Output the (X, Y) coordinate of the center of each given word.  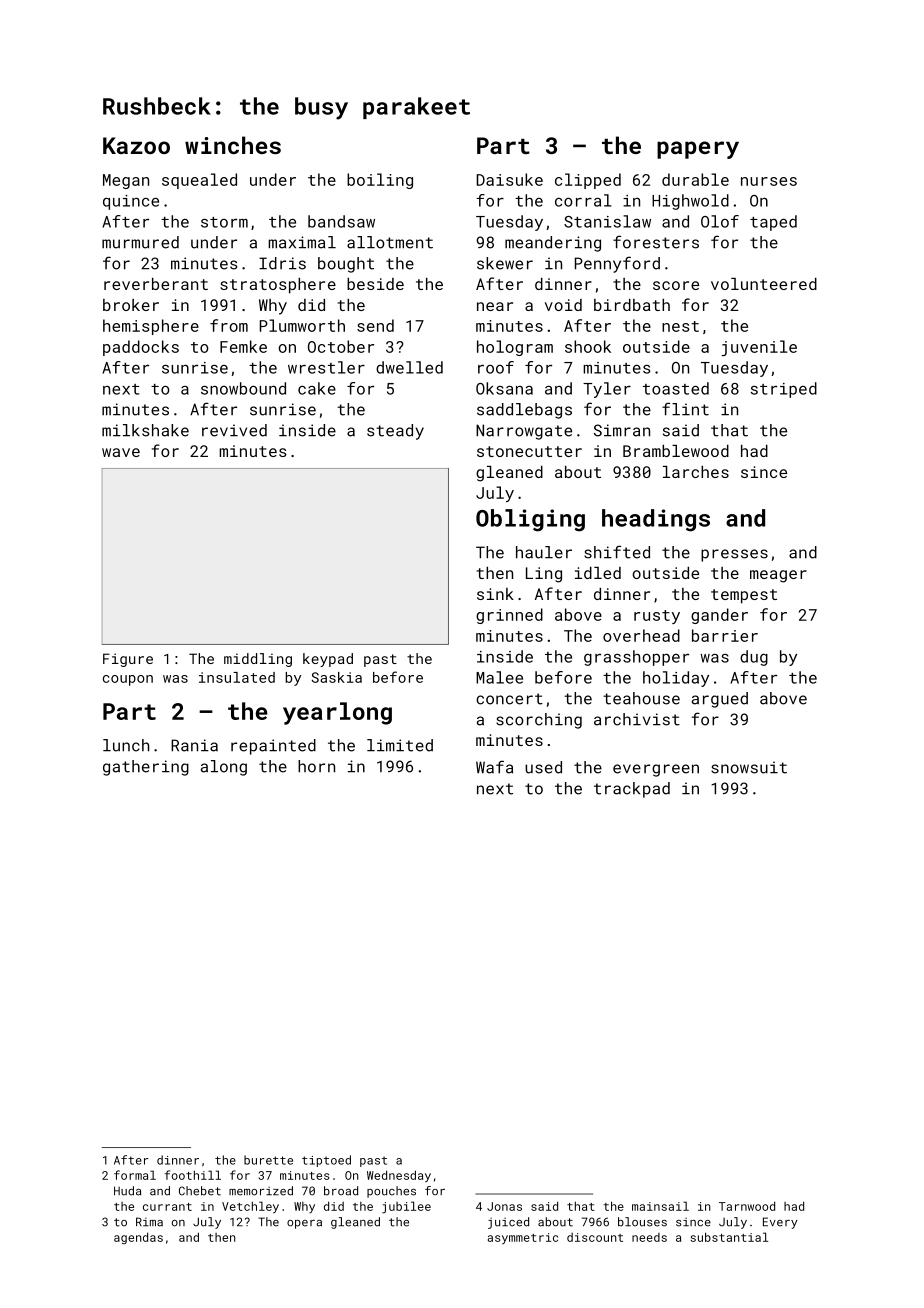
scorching (539, 721)
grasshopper (636, 658)
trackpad (632, 790)
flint (685, 409)
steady (395, 432)
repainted (273, 747)
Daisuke (509, 179)
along (224, 768)
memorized (261, 1191)
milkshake (145, 430)
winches (233, 145)
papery (698, 150)
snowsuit (749, 767)
